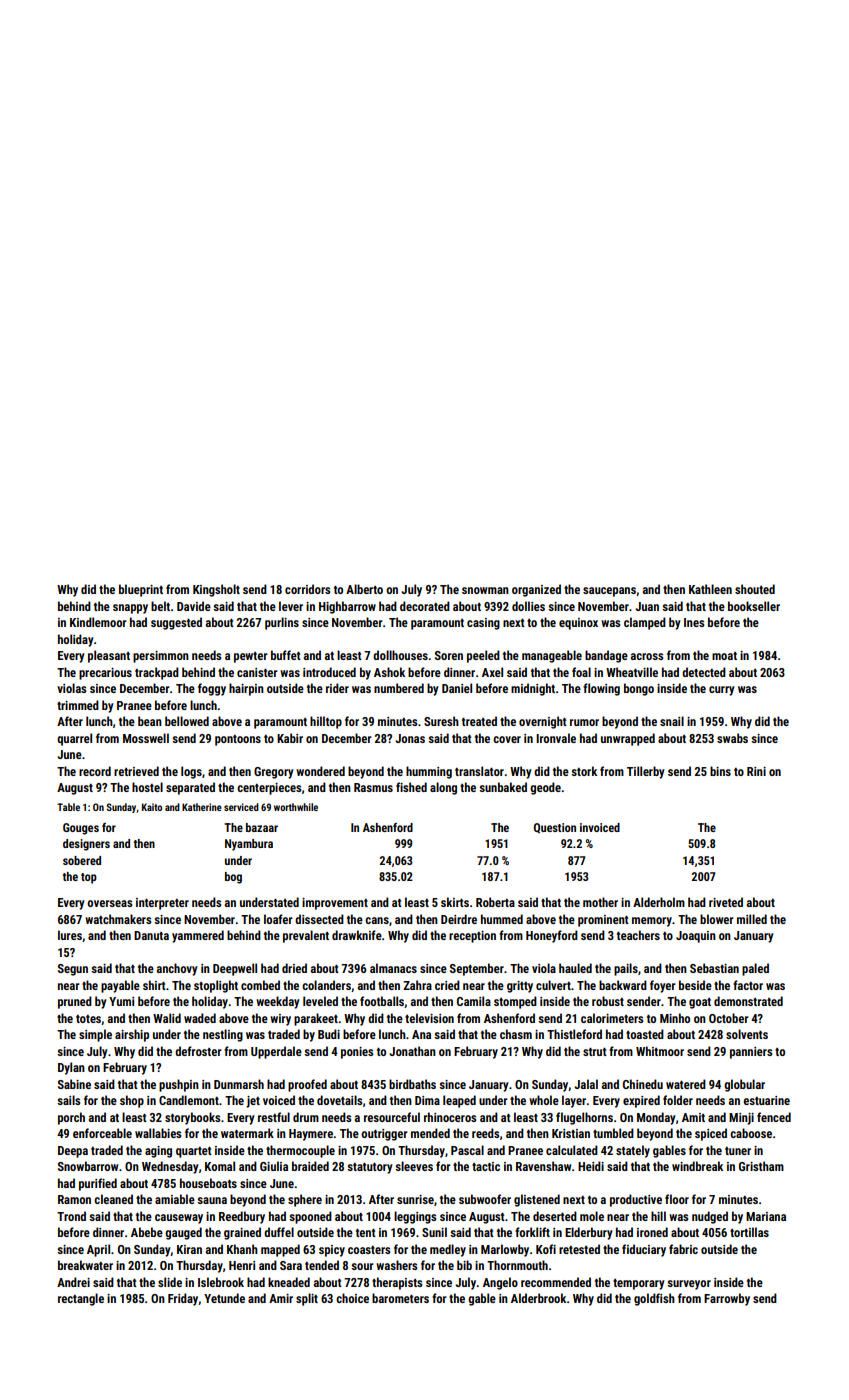 The width and height of the page is (849, 1400). I want to click on Farrowby, so click(727, 1299).
